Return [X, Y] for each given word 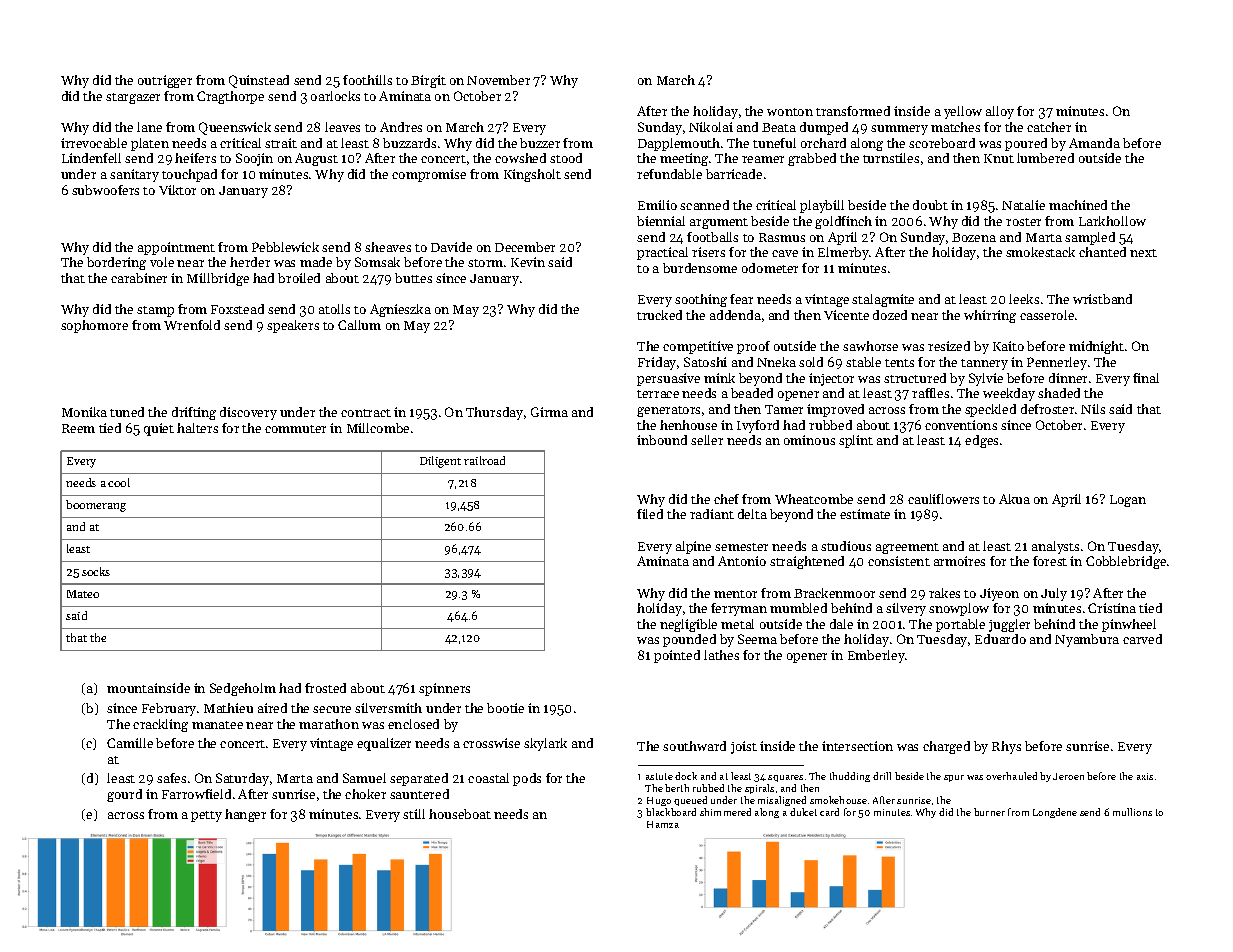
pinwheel [1129, 625]
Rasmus [782, 237]
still [414, 814]
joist [744, 747]
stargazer [133, 98]
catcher [1049, 127]
